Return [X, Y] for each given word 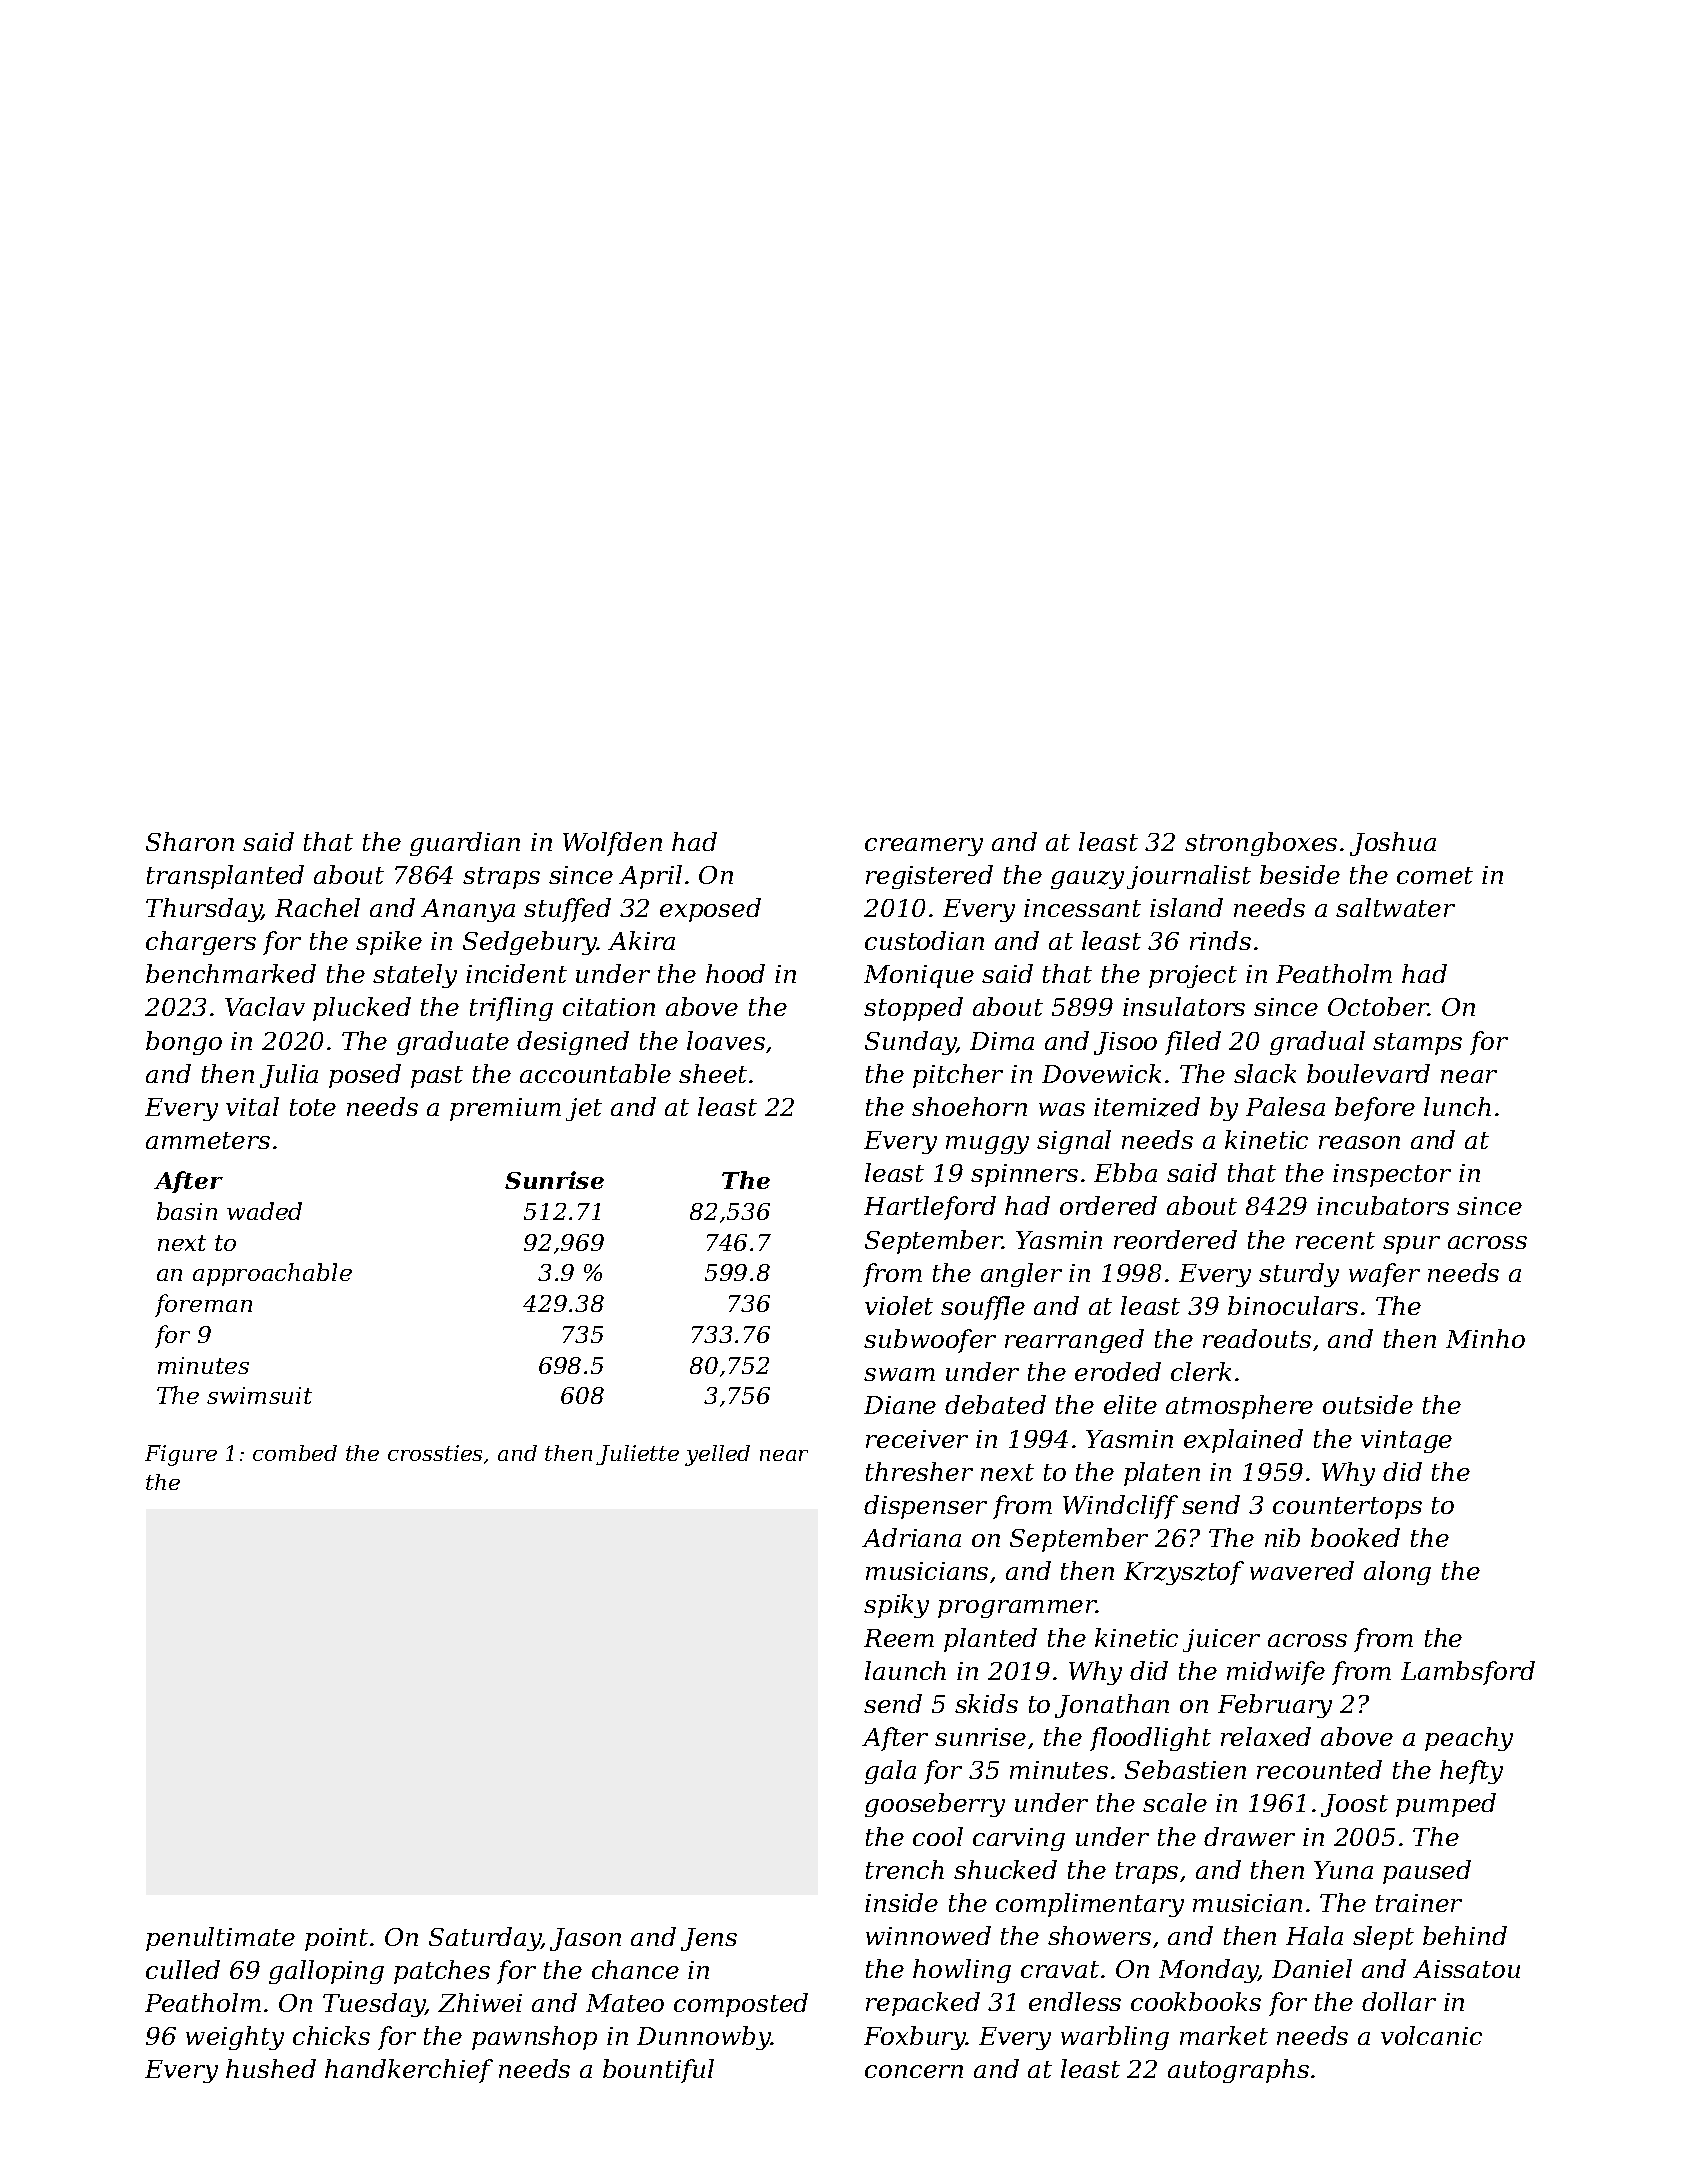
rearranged [1074, 1341]
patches [442, 1972]
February [1275, 1706]
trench [905, 1869]
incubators [1383, 1205]
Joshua [1393, 844]
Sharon [190, 841]
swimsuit [259, 1395]
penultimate [220, 1939]
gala [890, 1772]
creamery [924, 847]
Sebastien [1185, 1769]
